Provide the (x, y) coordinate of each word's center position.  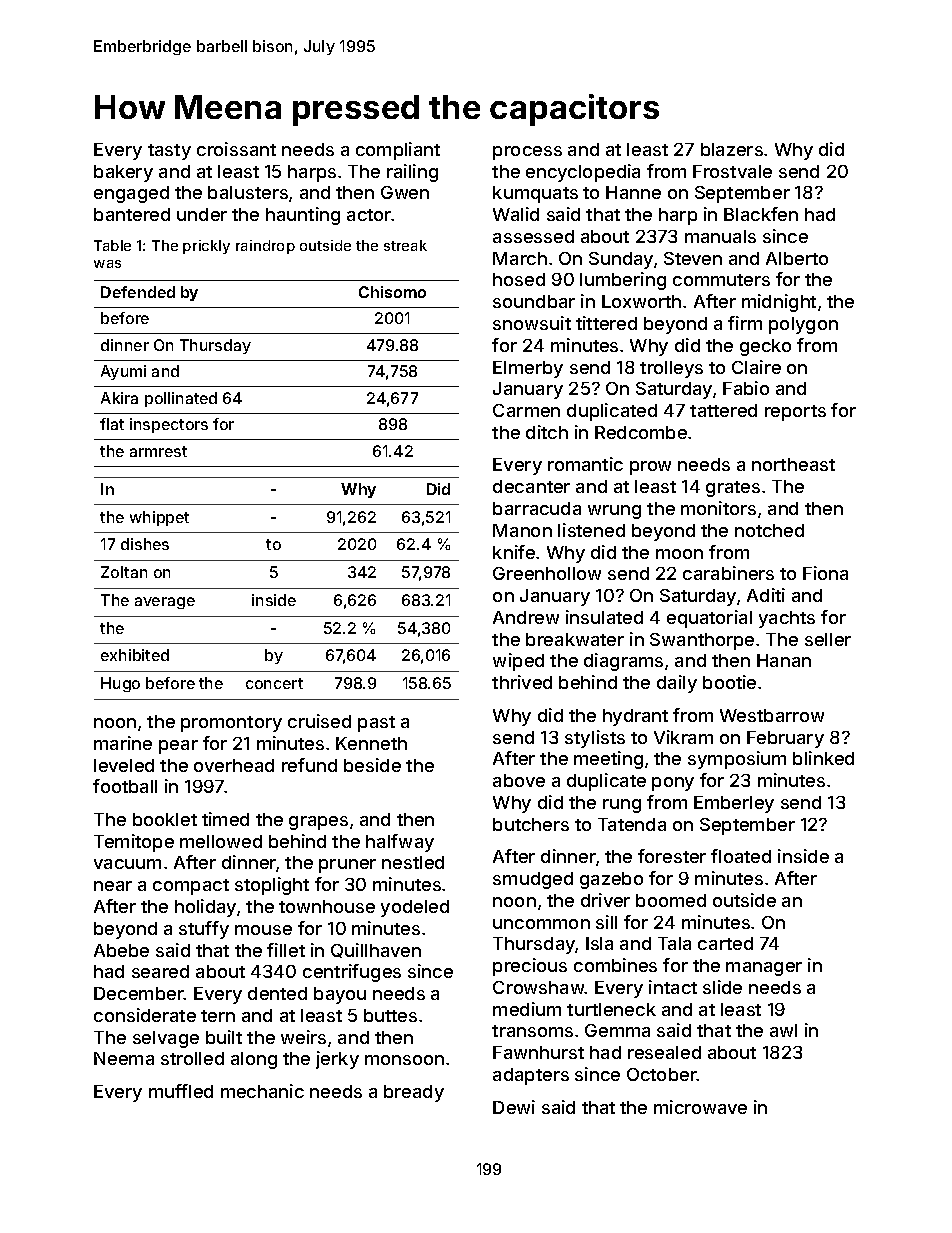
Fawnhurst (538, 1052)
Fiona (825, 573)
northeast (793, 464)
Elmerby (528, 369)
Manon (522, 530)
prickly (206, 247)
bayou (340, 995)
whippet (159, 518)
